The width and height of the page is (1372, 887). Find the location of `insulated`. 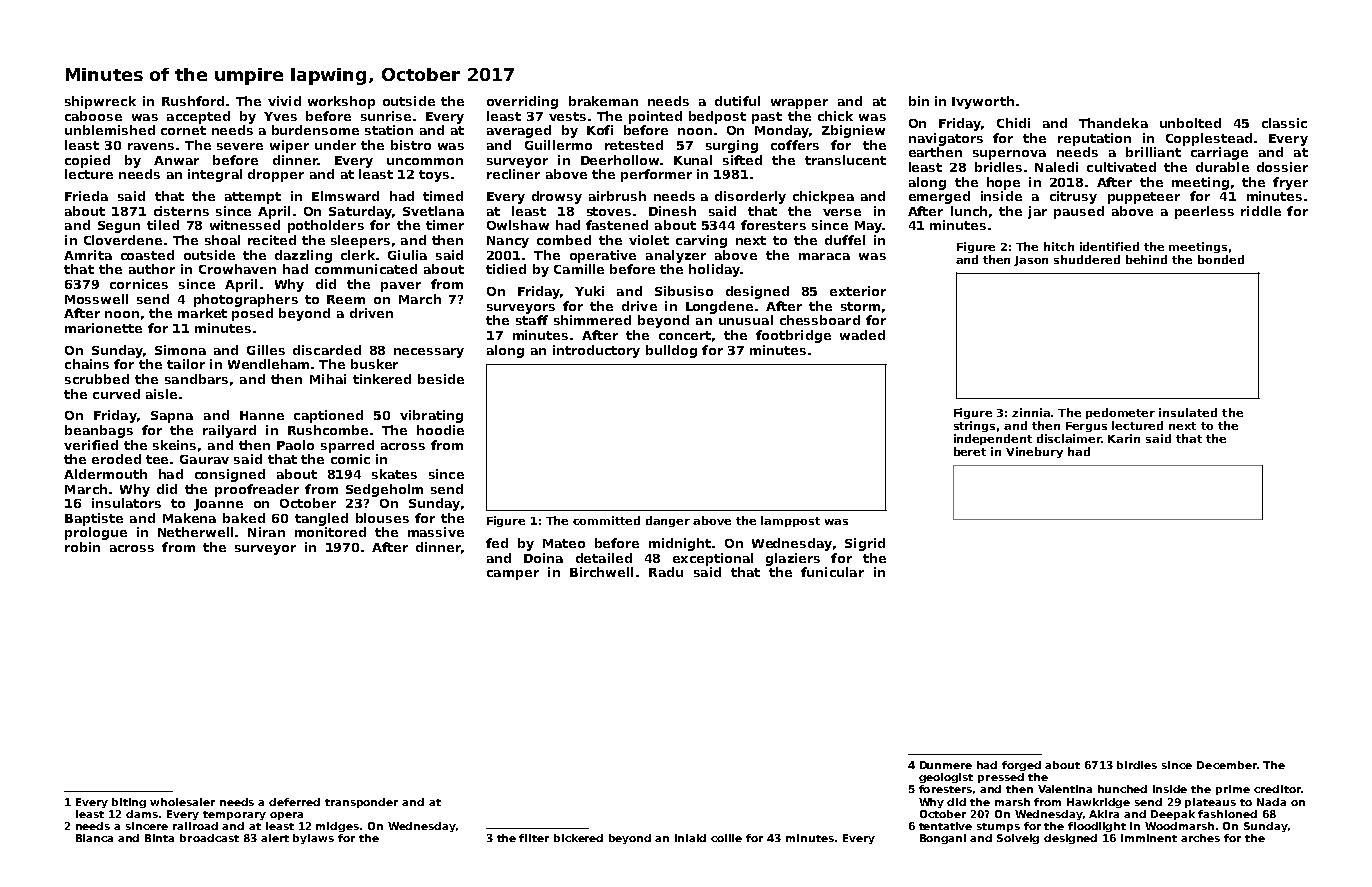

insulated is located at coordinates (1188, 412).
